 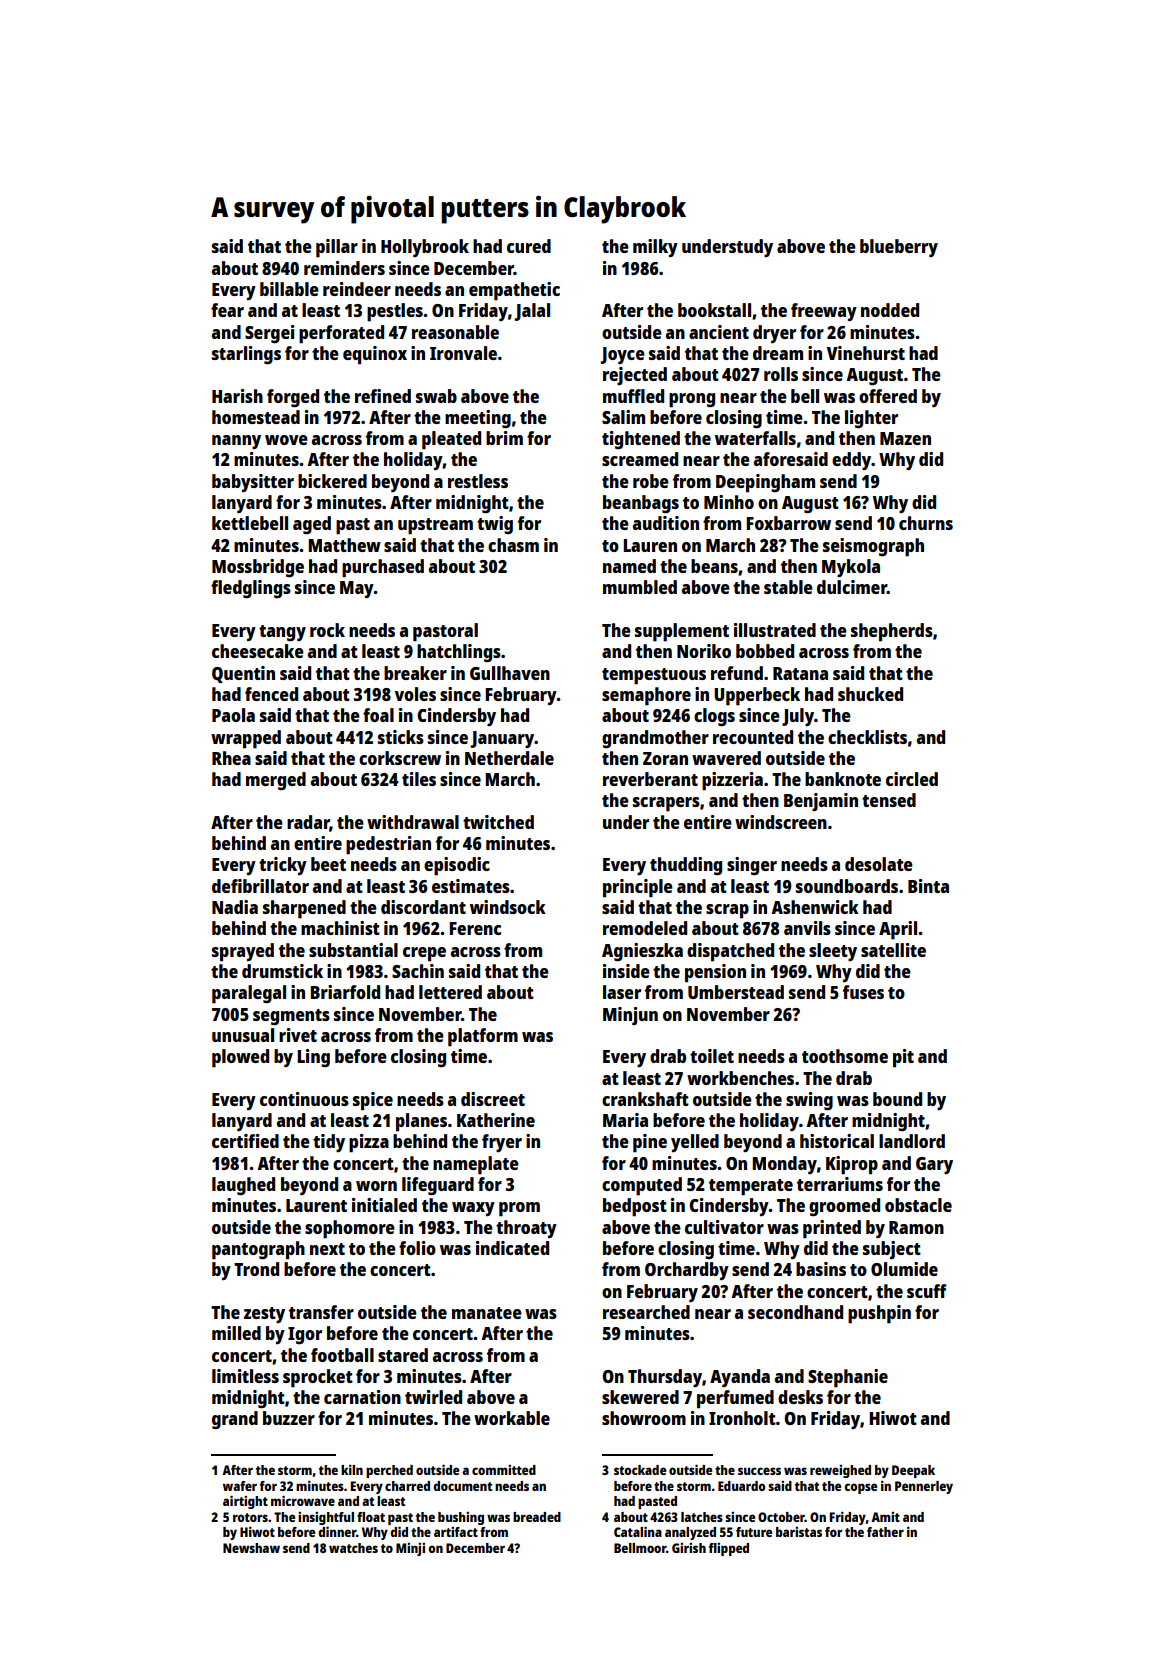 What do you see at coordinates (504, 438) in the screenshot?
I see `brim` at bounding box center [504, 438].
